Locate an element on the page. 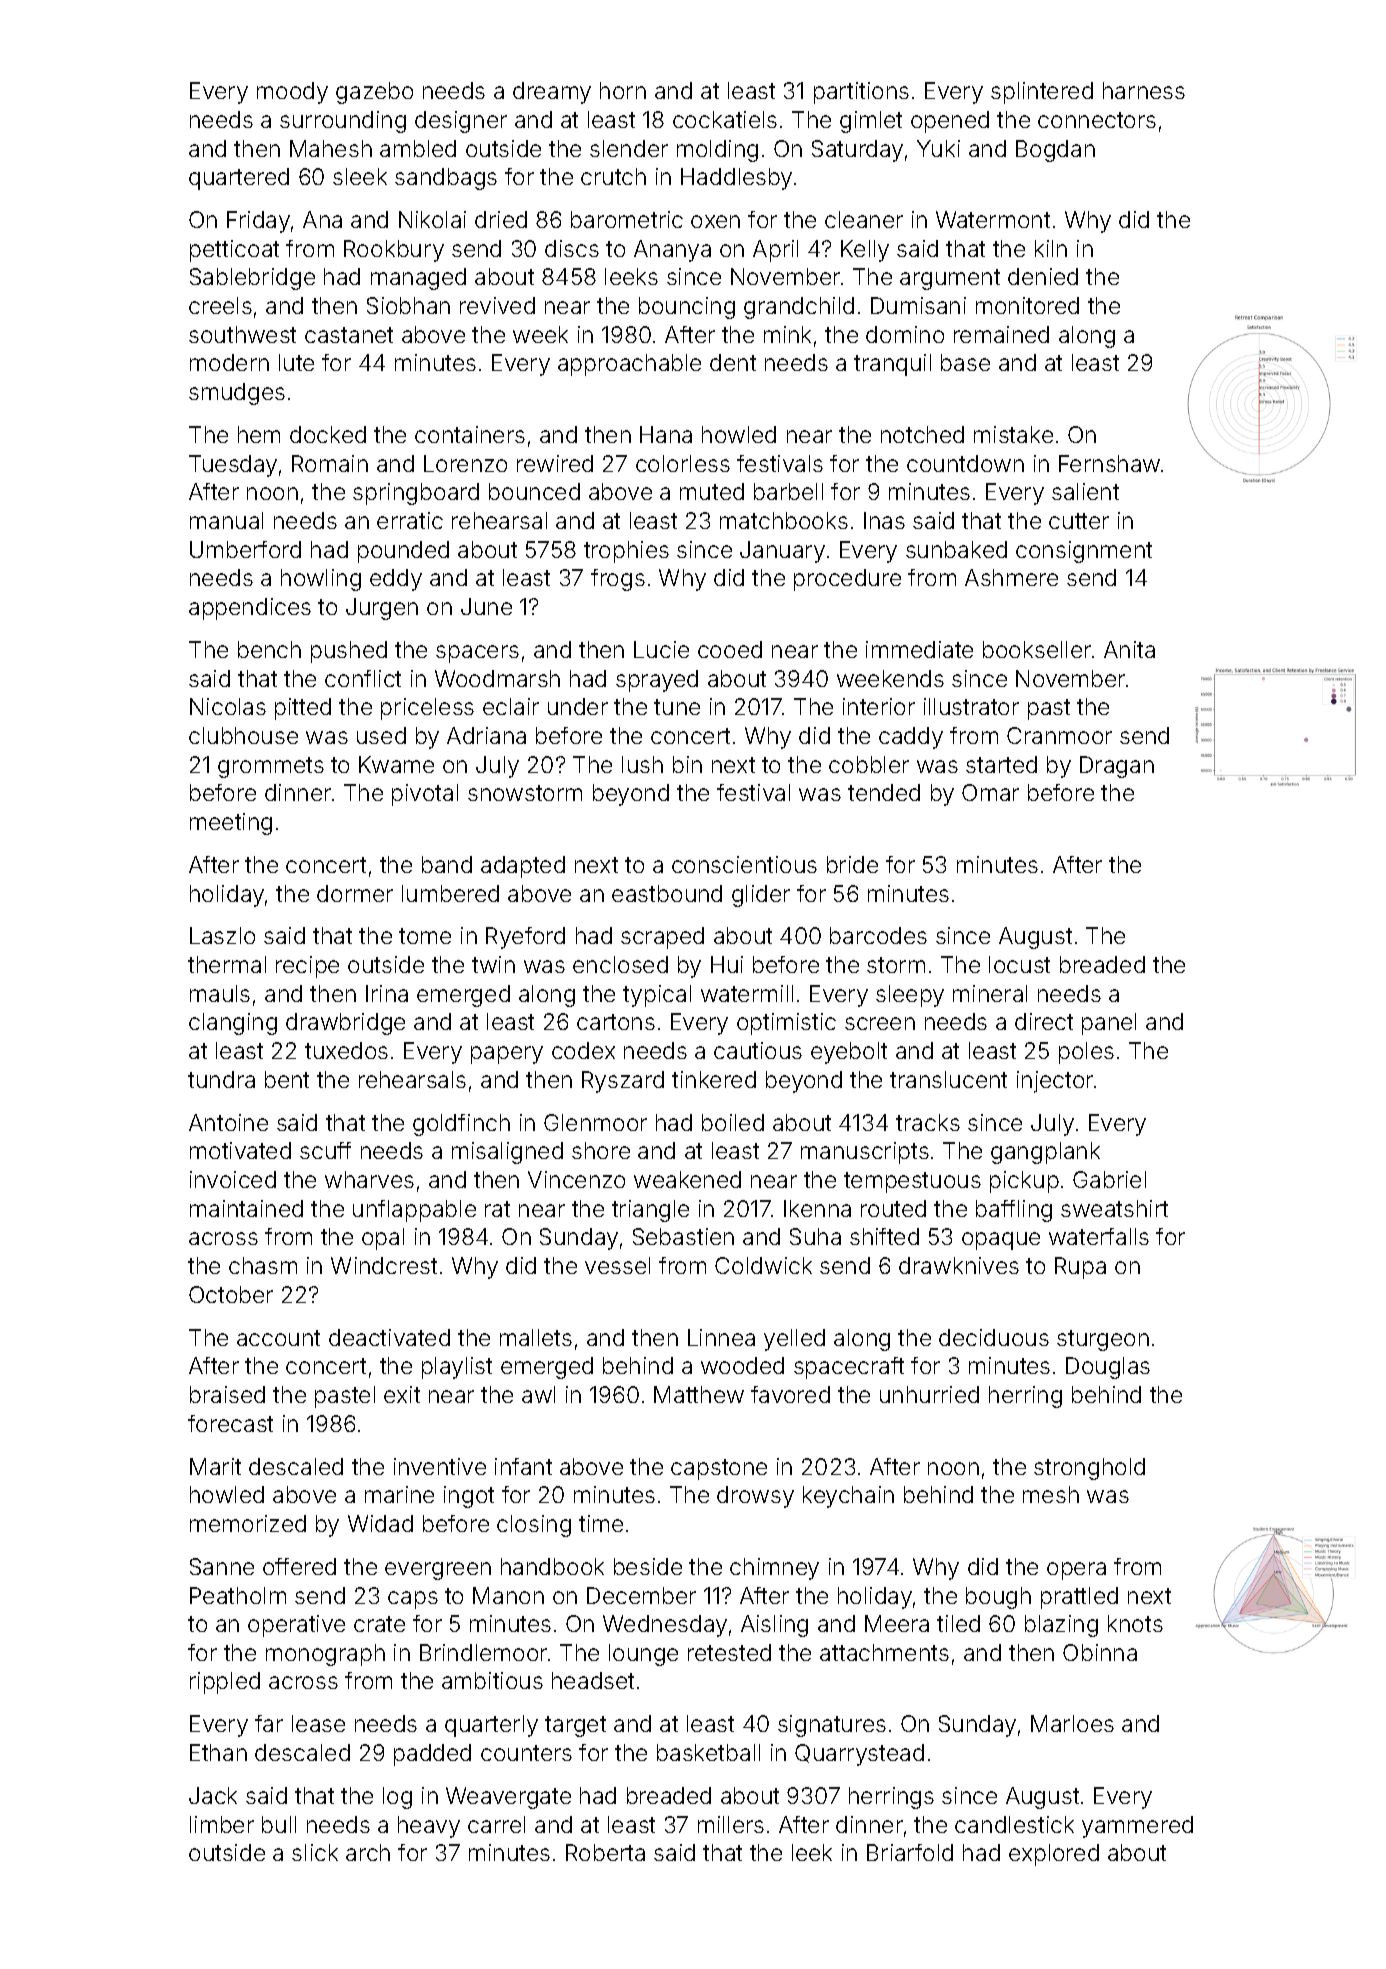 The height and width of the document is (1969, 1386). heavy is located at coordinates (429, 1827).
